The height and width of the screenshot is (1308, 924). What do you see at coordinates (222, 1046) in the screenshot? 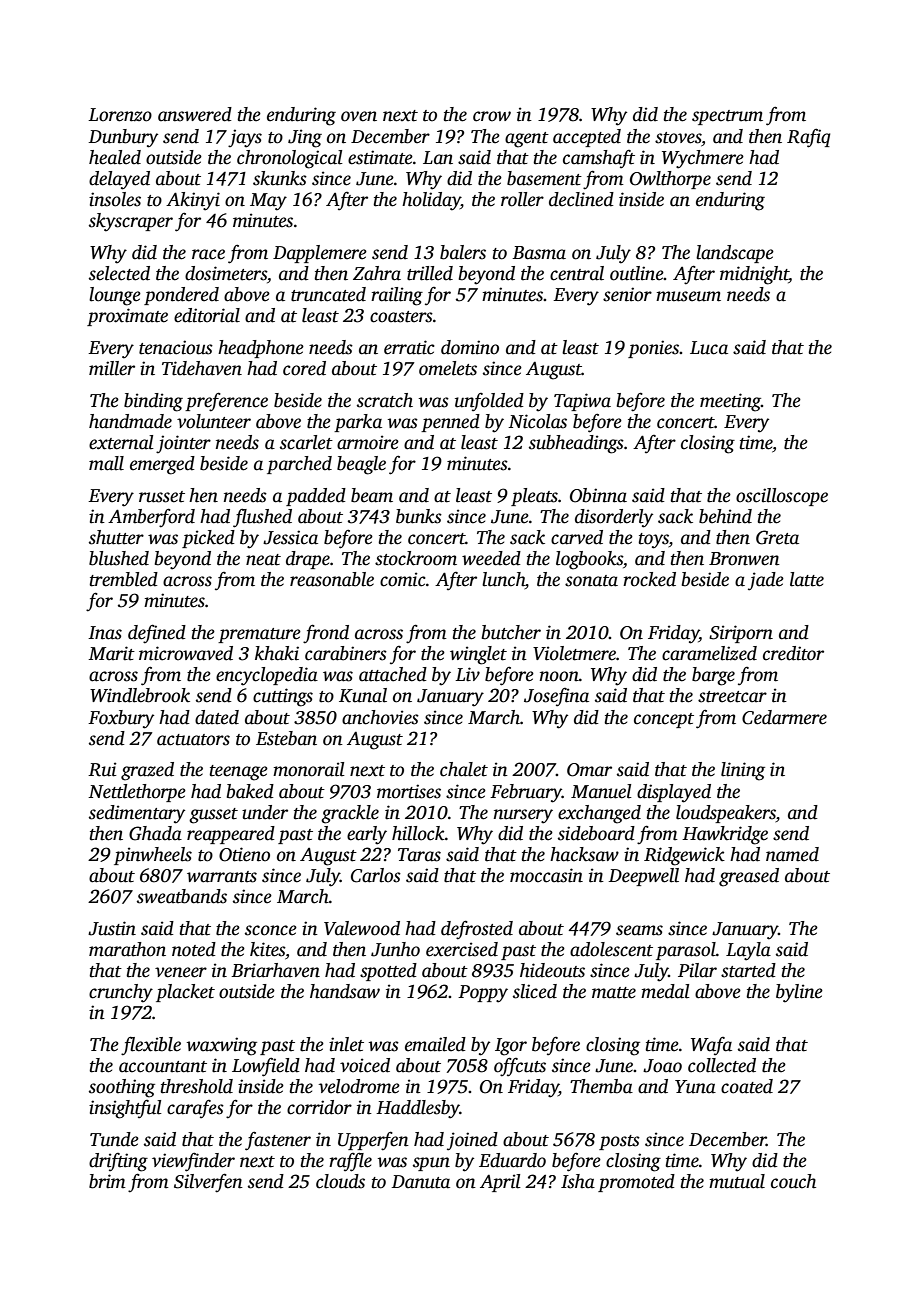
I see `waxwing` at bounding box center [222, 1046].
